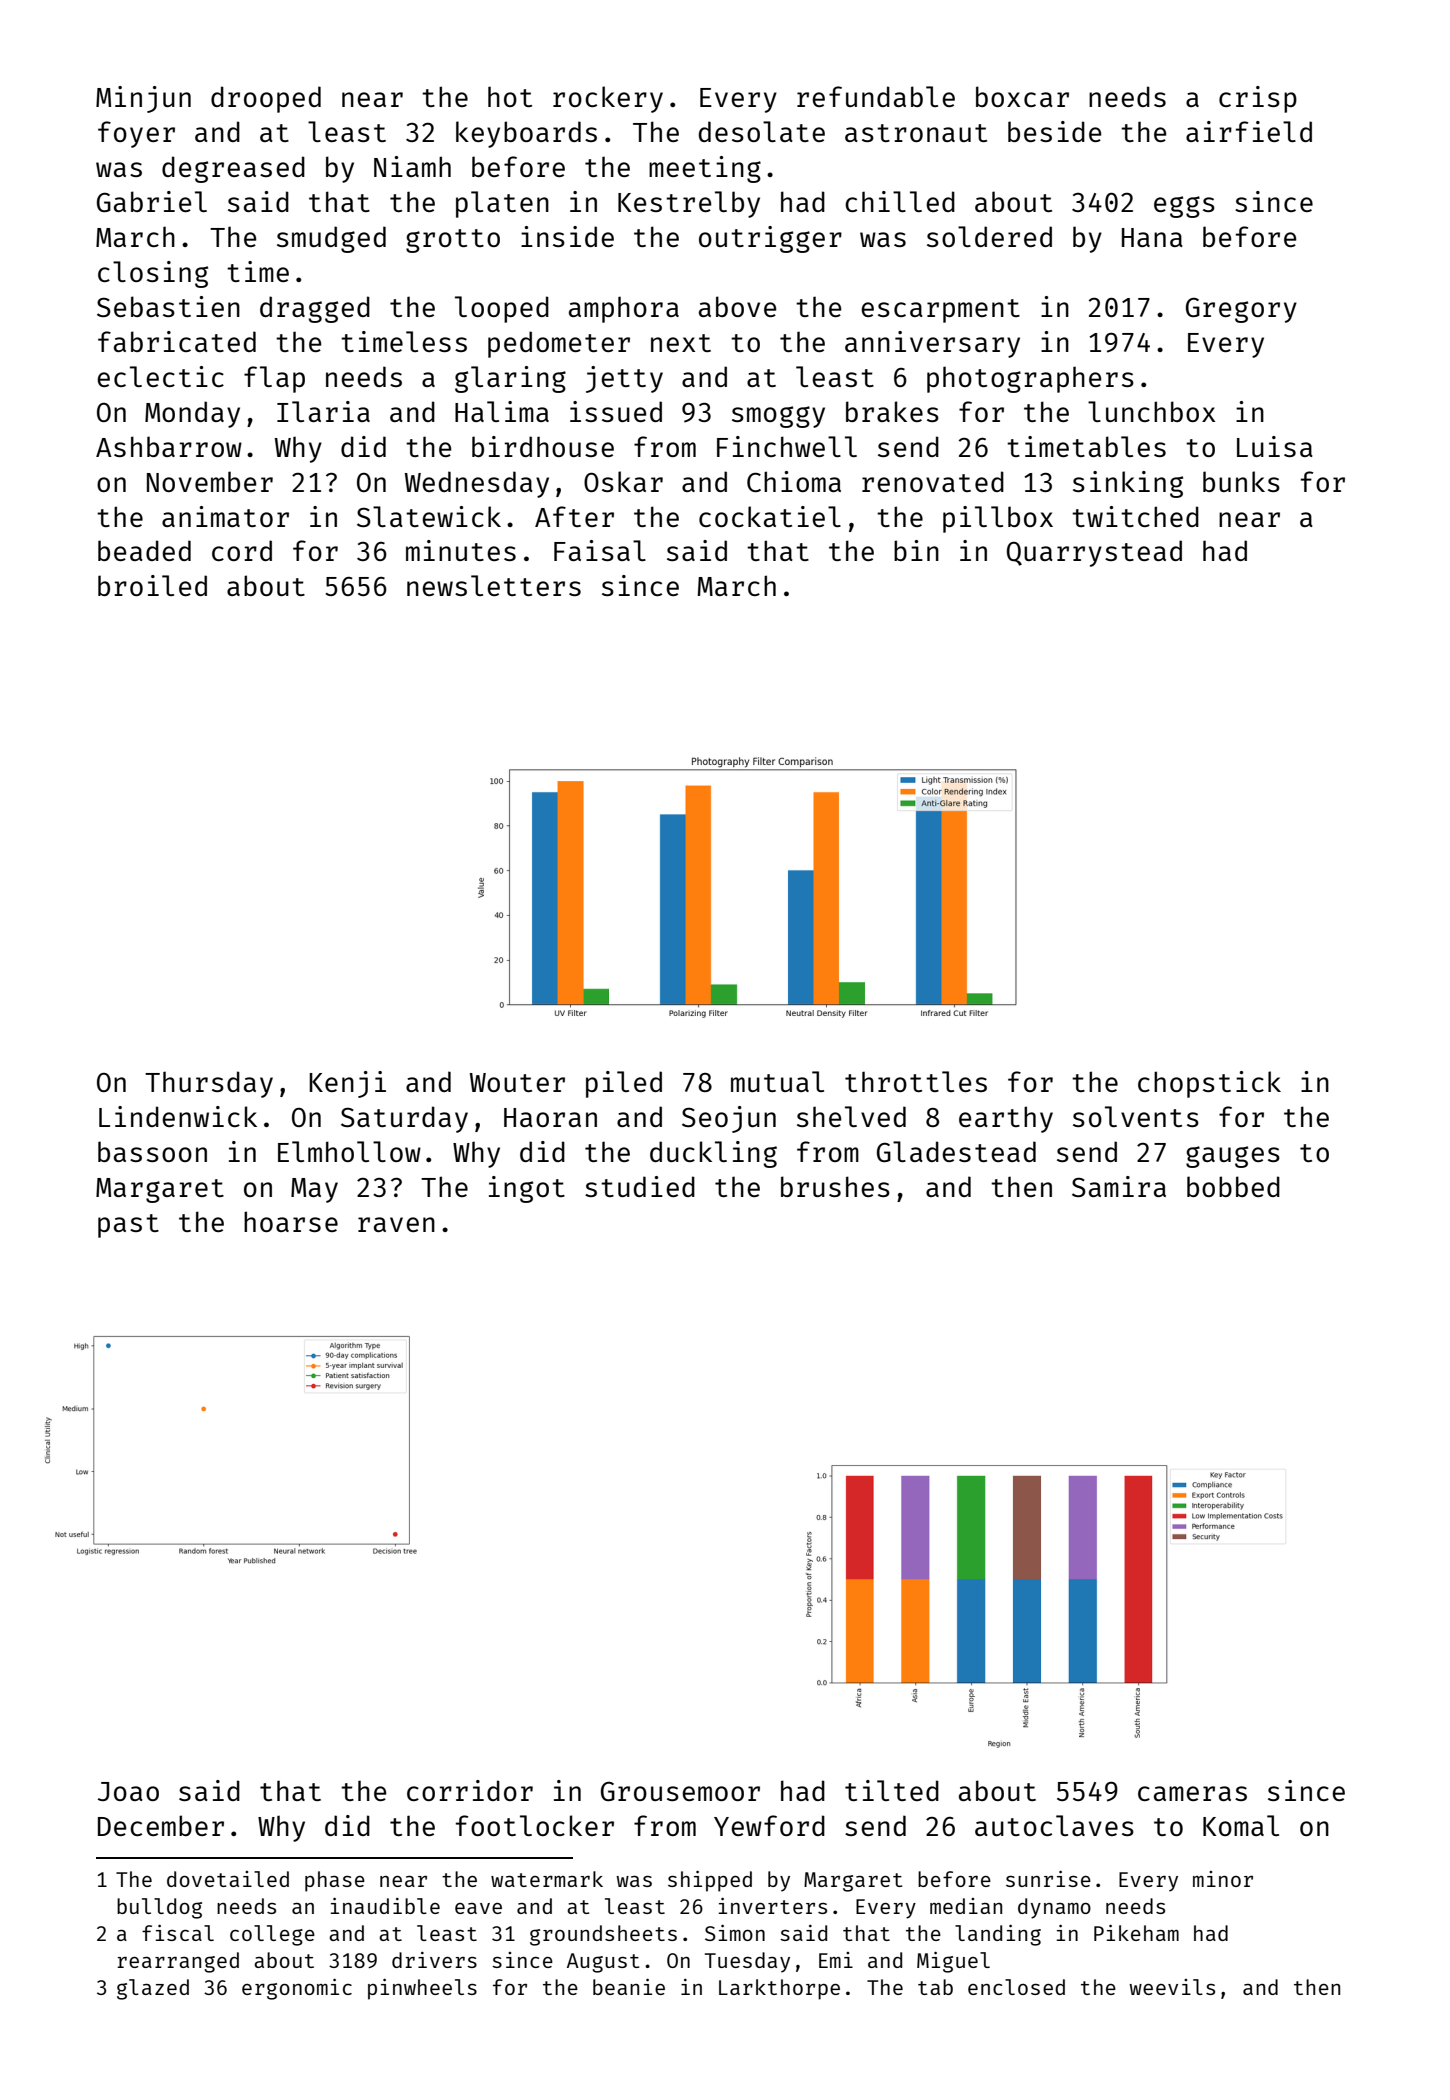 This screenshot has width=1450, height=2100. What do you see at coordinates (916, 1081) in the screenshot?
I see `throttles` at bounding box center [916, 1081].
